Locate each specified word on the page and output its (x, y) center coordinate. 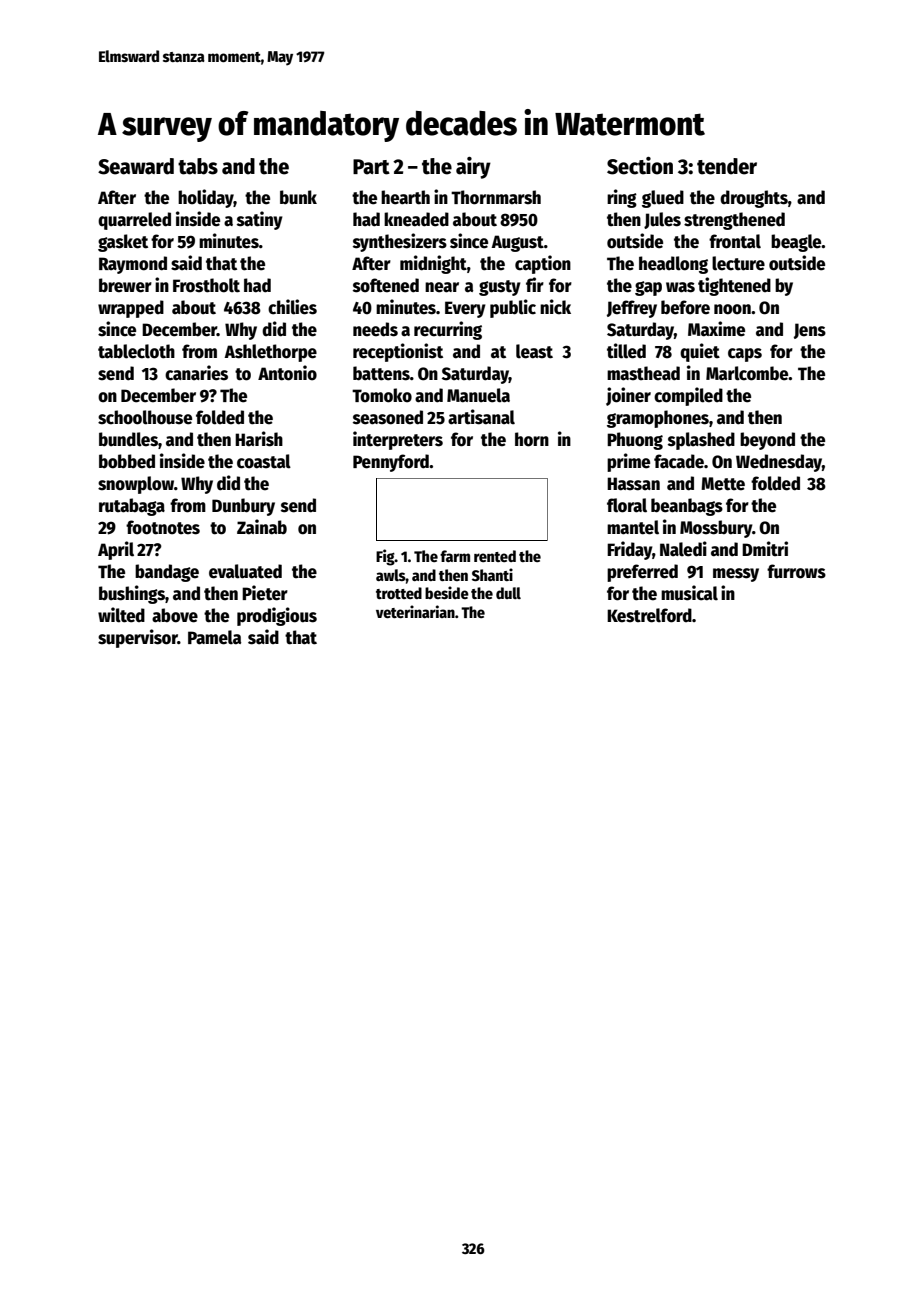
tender (727, 166)
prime (628, 462)
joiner (628, 396)
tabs (198, 166)
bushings (132, 594)
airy (473, 168)
